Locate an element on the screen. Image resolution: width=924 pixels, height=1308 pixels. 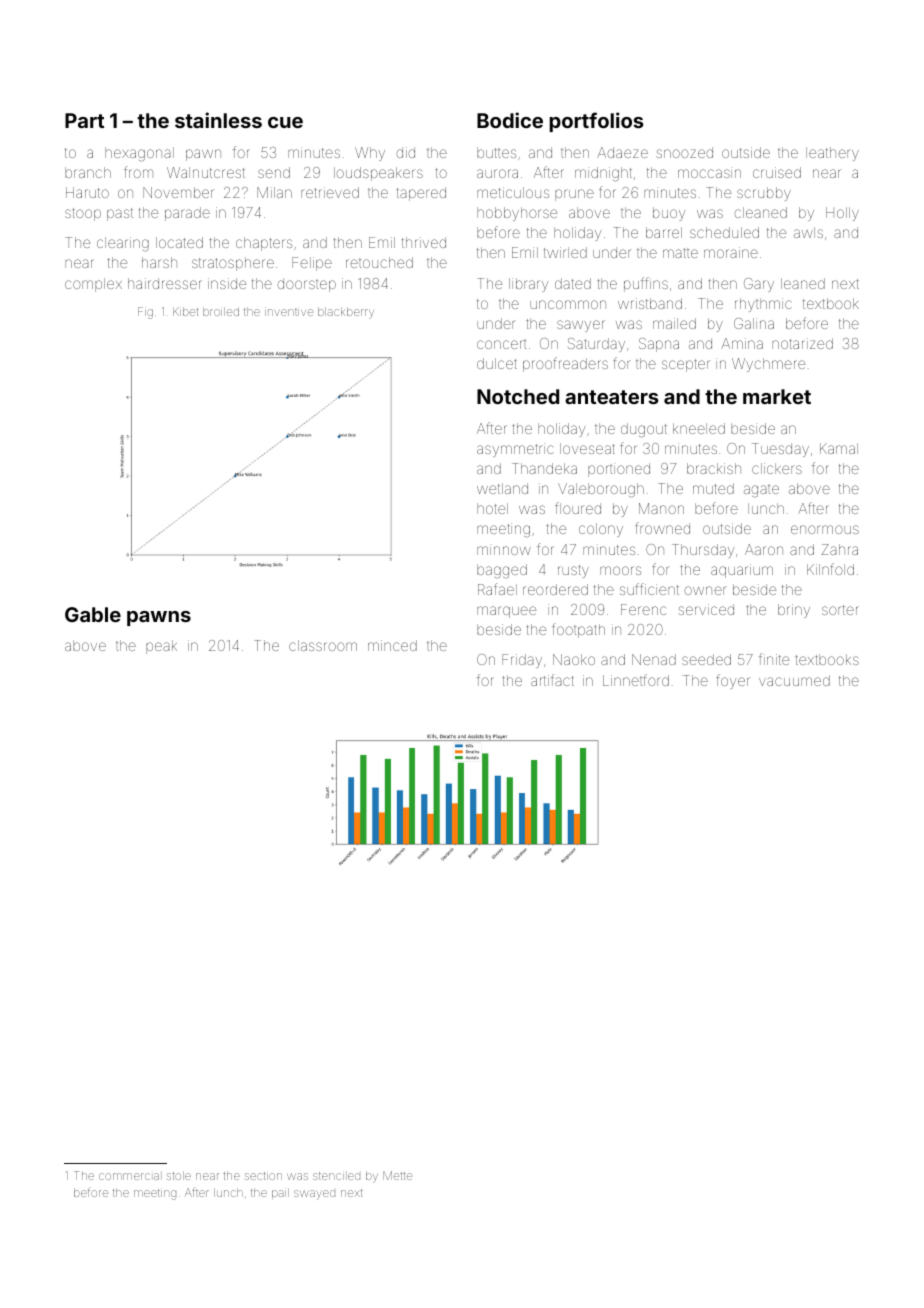
Thandeka is located at coordinates (544, 468).
